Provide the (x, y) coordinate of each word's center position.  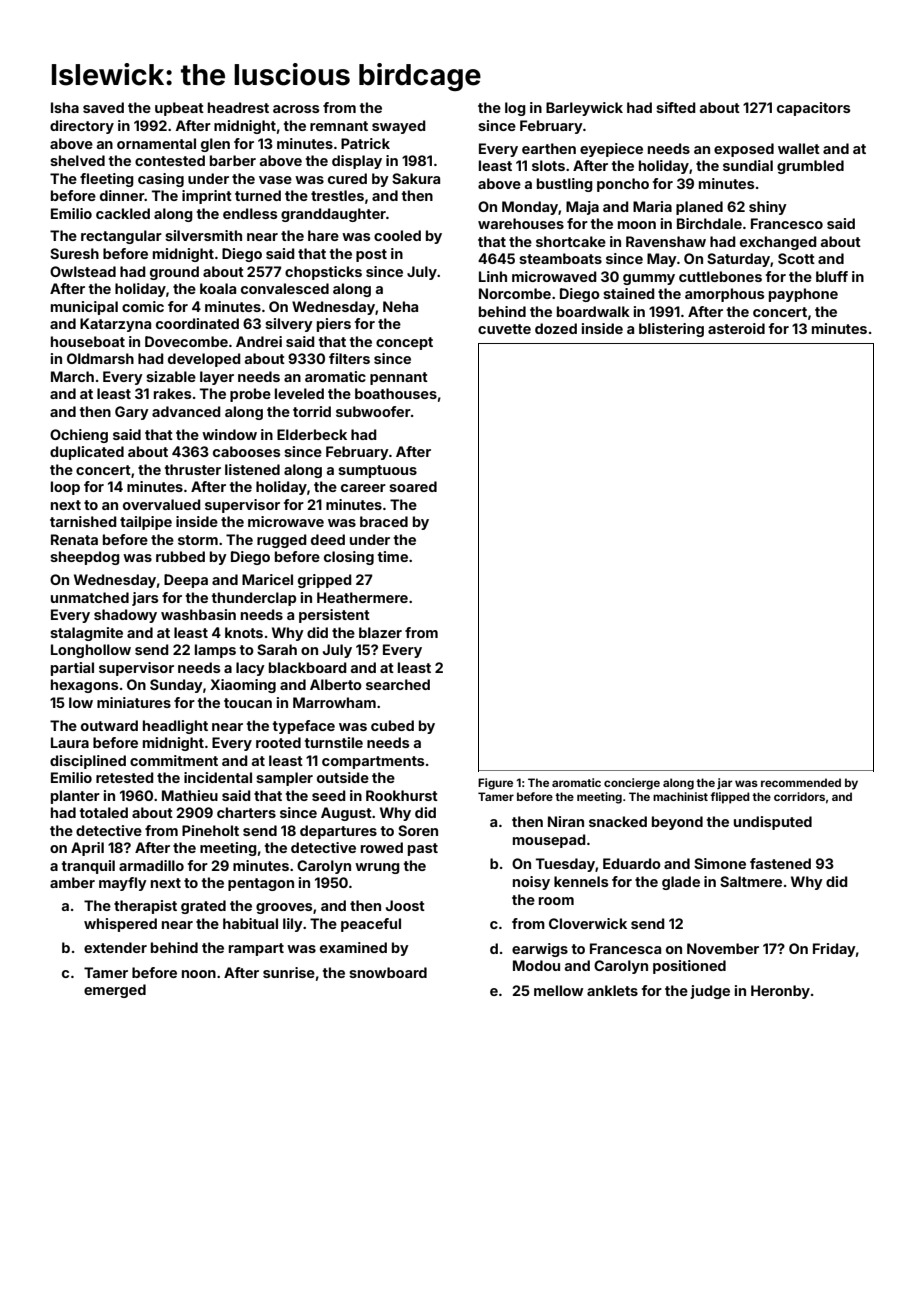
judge (710, 992)
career (363, 488)
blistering (671, 330)
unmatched (90, 597)
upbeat (179, 109)
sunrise (289, 972)
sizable (171, 376)
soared (413, 486)
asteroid (736, 328)
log (515, 109)
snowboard (388, 972)
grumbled (810, 167)
